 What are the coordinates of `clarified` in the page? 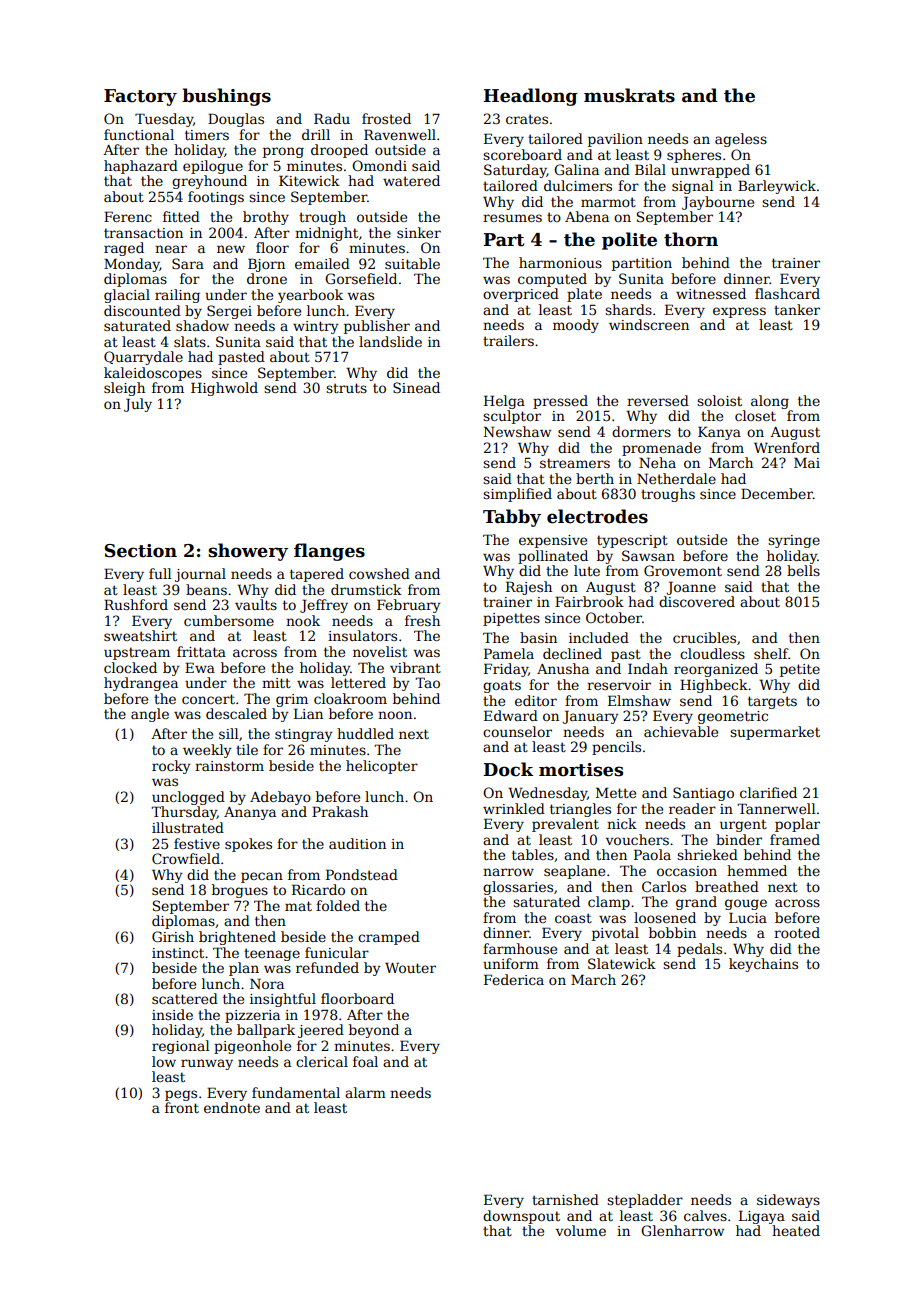 It's located at (768, 792).
